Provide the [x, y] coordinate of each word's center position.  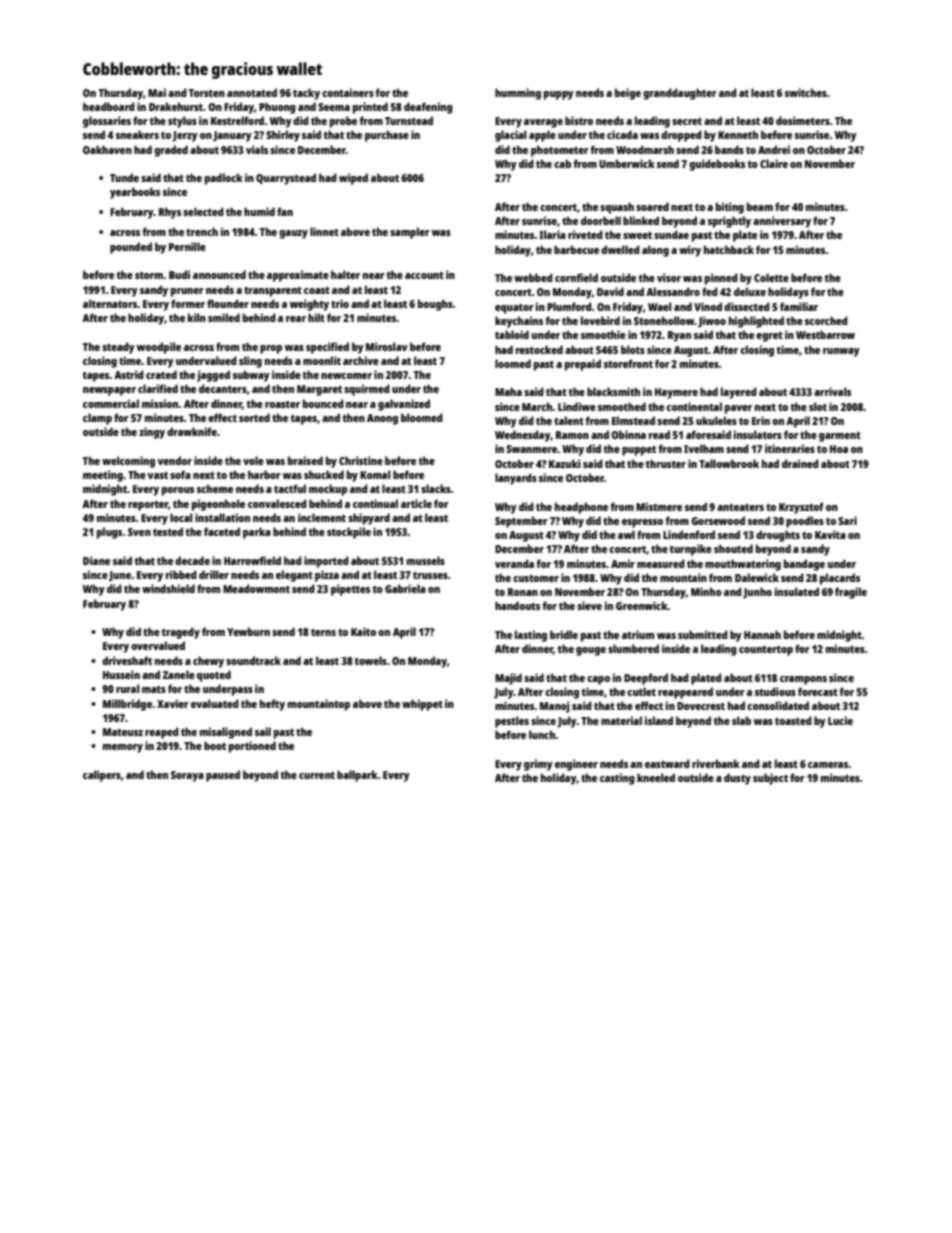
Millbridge [127, 705]
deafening [428, 108]
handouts [517, 605]
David [610, 291]
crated [161, 374]
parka [257, 533]
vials [257, 149]
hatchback [729, 249]
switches [806, 92]
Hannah [762, 634]
